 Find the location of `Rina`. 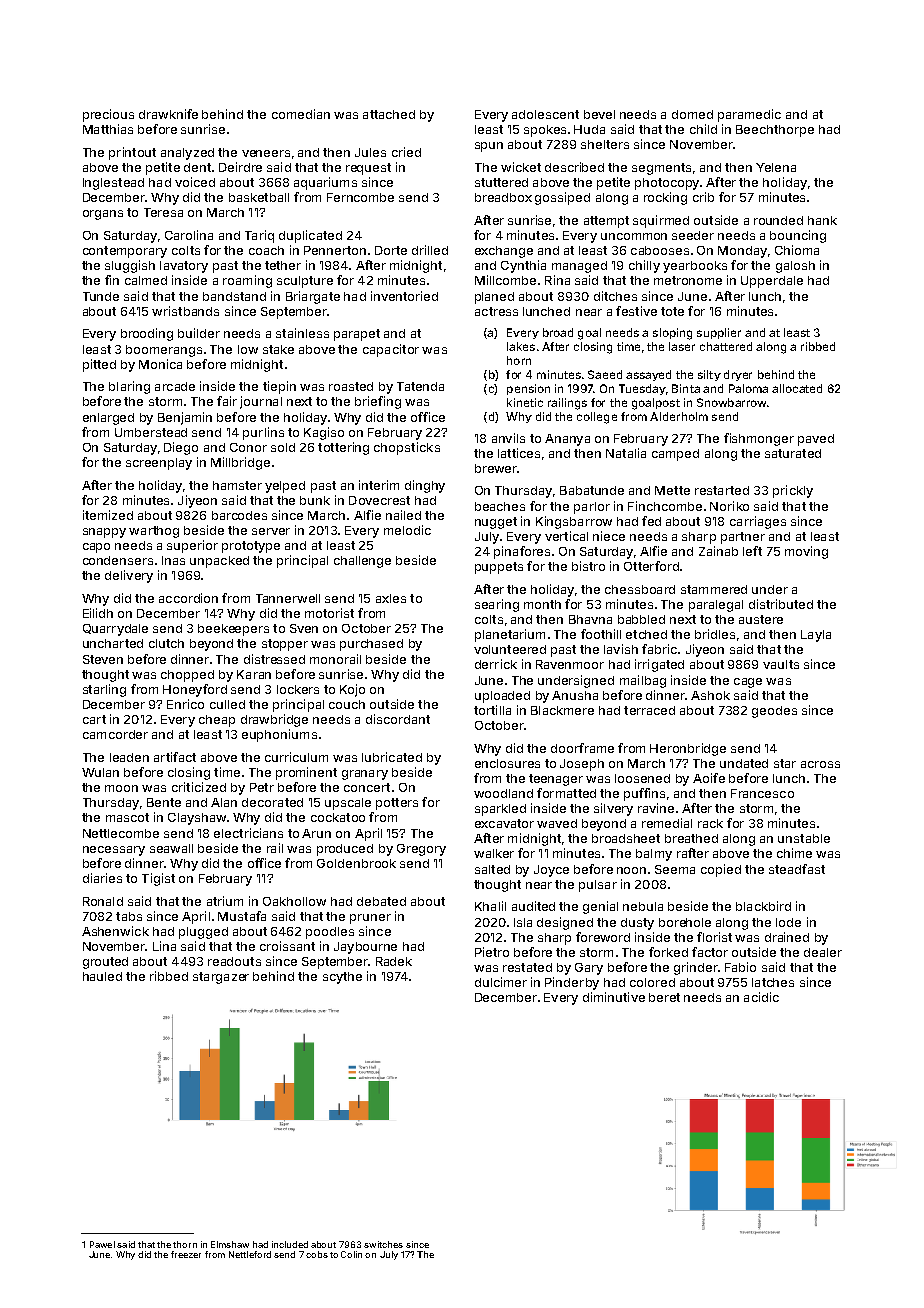

Rina is located at coordinates (557, 280).
